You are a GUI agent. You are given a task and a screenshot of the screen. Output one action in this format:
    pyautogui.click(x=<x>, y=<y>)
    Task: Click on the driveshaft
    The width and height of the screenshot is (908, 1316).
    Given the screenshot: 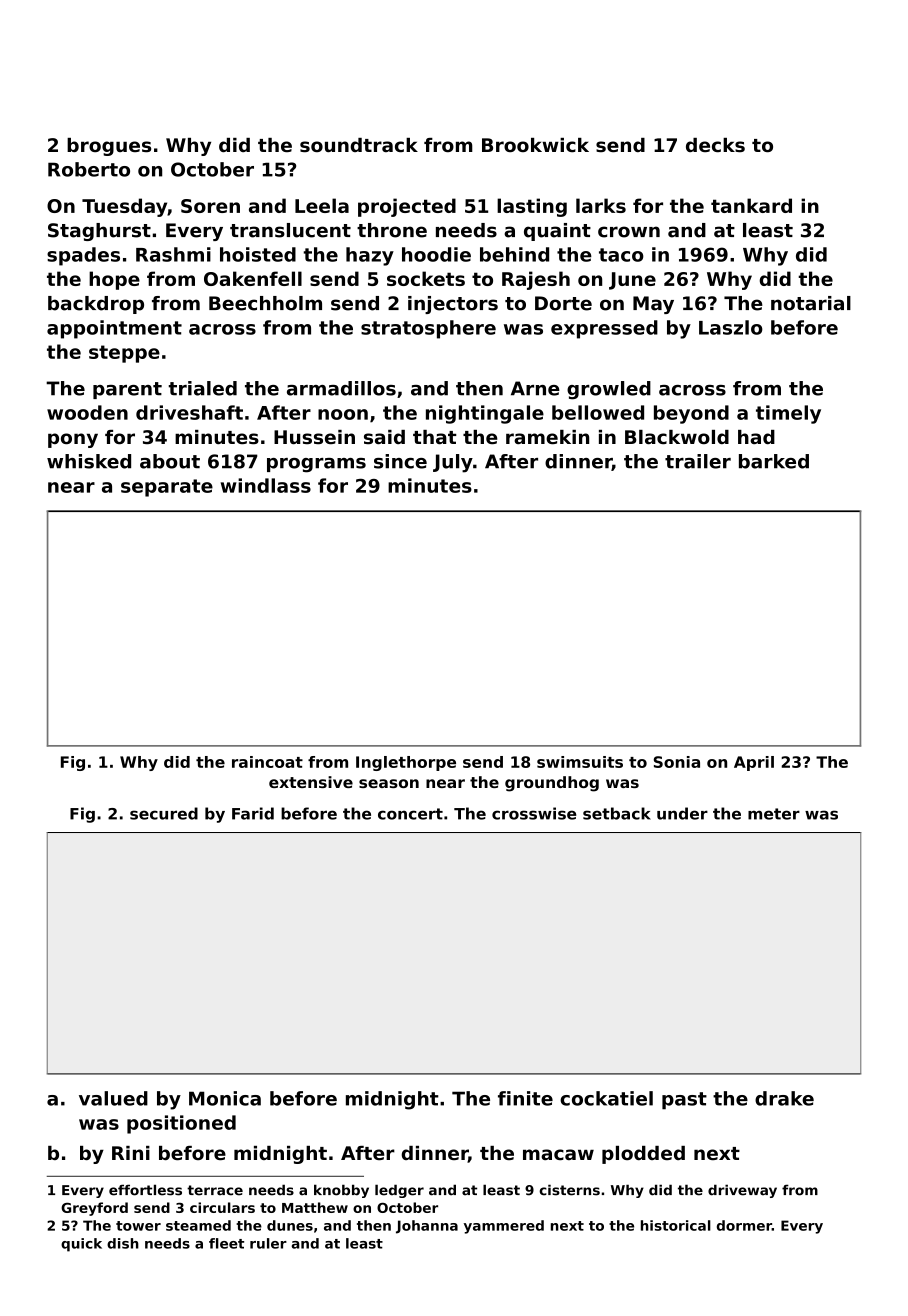 What is the action you would take?
    pyautogui.click(x=189, y=412)
